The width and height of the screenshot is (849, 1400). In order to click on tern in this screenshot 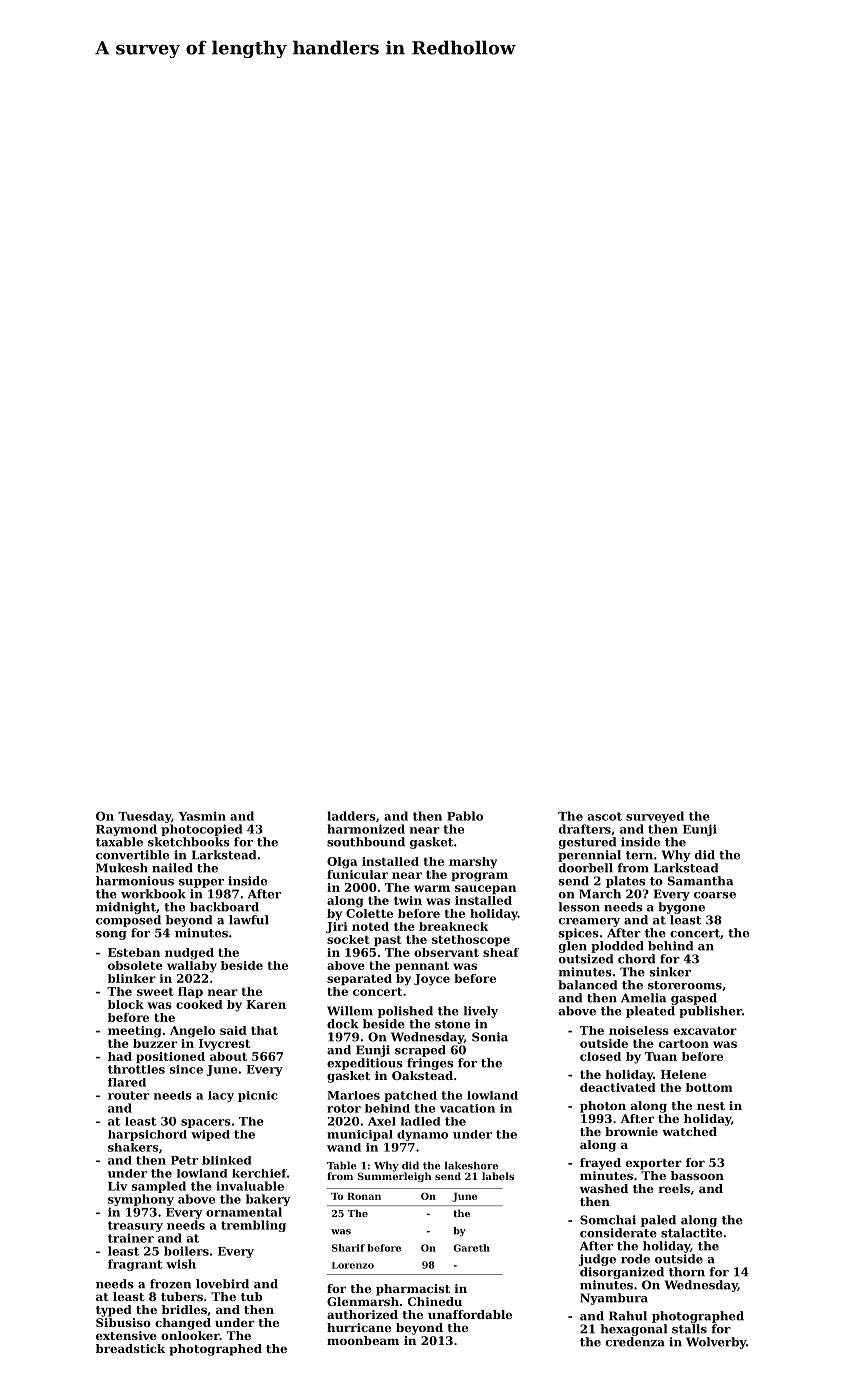, I will do `click(639, 855)`.
